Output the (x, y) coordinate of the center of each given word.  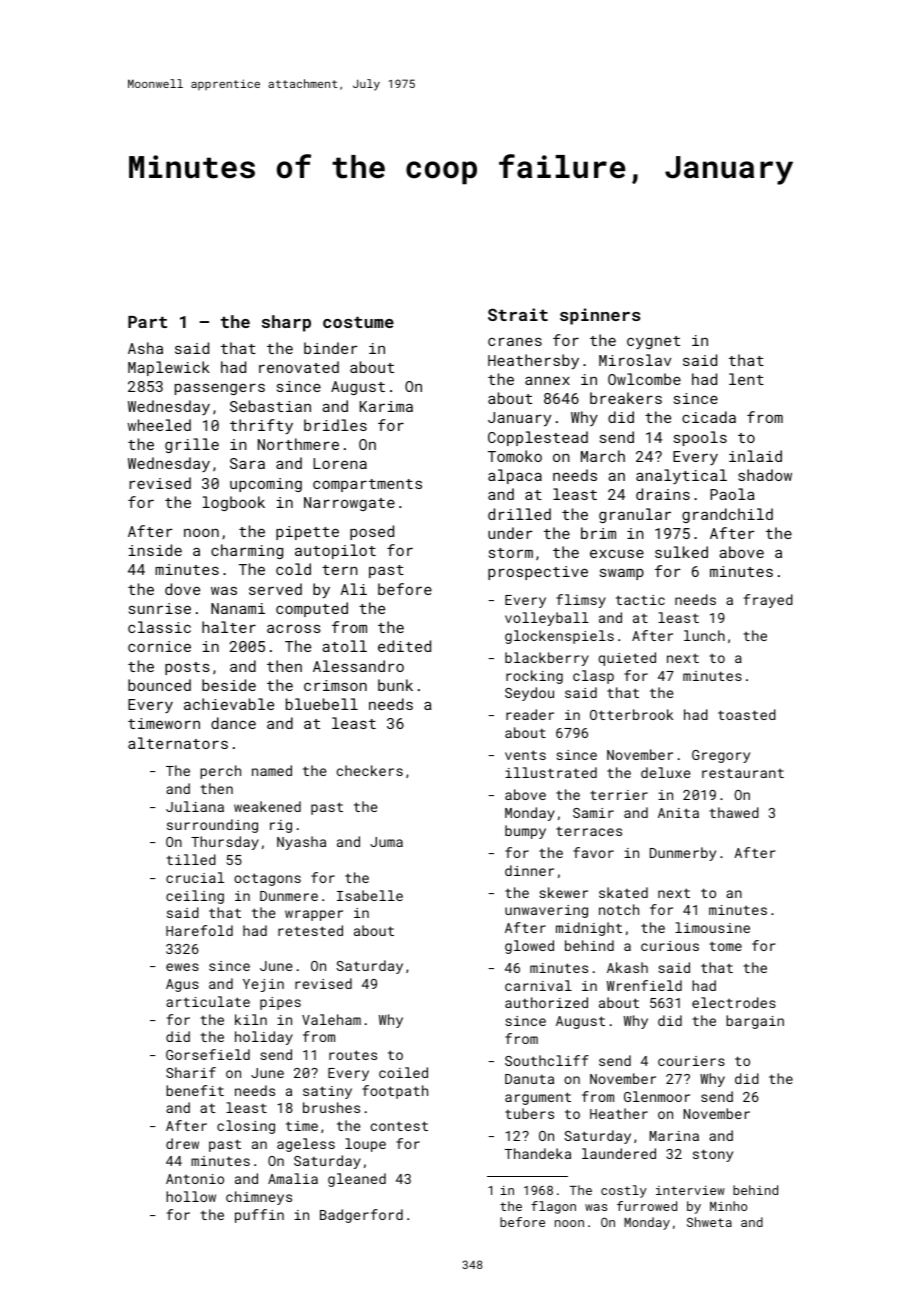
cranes (515, 341)
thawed (734, 812)
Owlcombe (644, 379)
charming (247, 551)
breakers (626, 398)
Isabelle (370, 895)
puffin (259, 1216)
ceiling (195, 897)
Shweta (709, 1222)
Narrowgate (349, 504)
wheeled (159, 425)
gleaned (357, 1180)
